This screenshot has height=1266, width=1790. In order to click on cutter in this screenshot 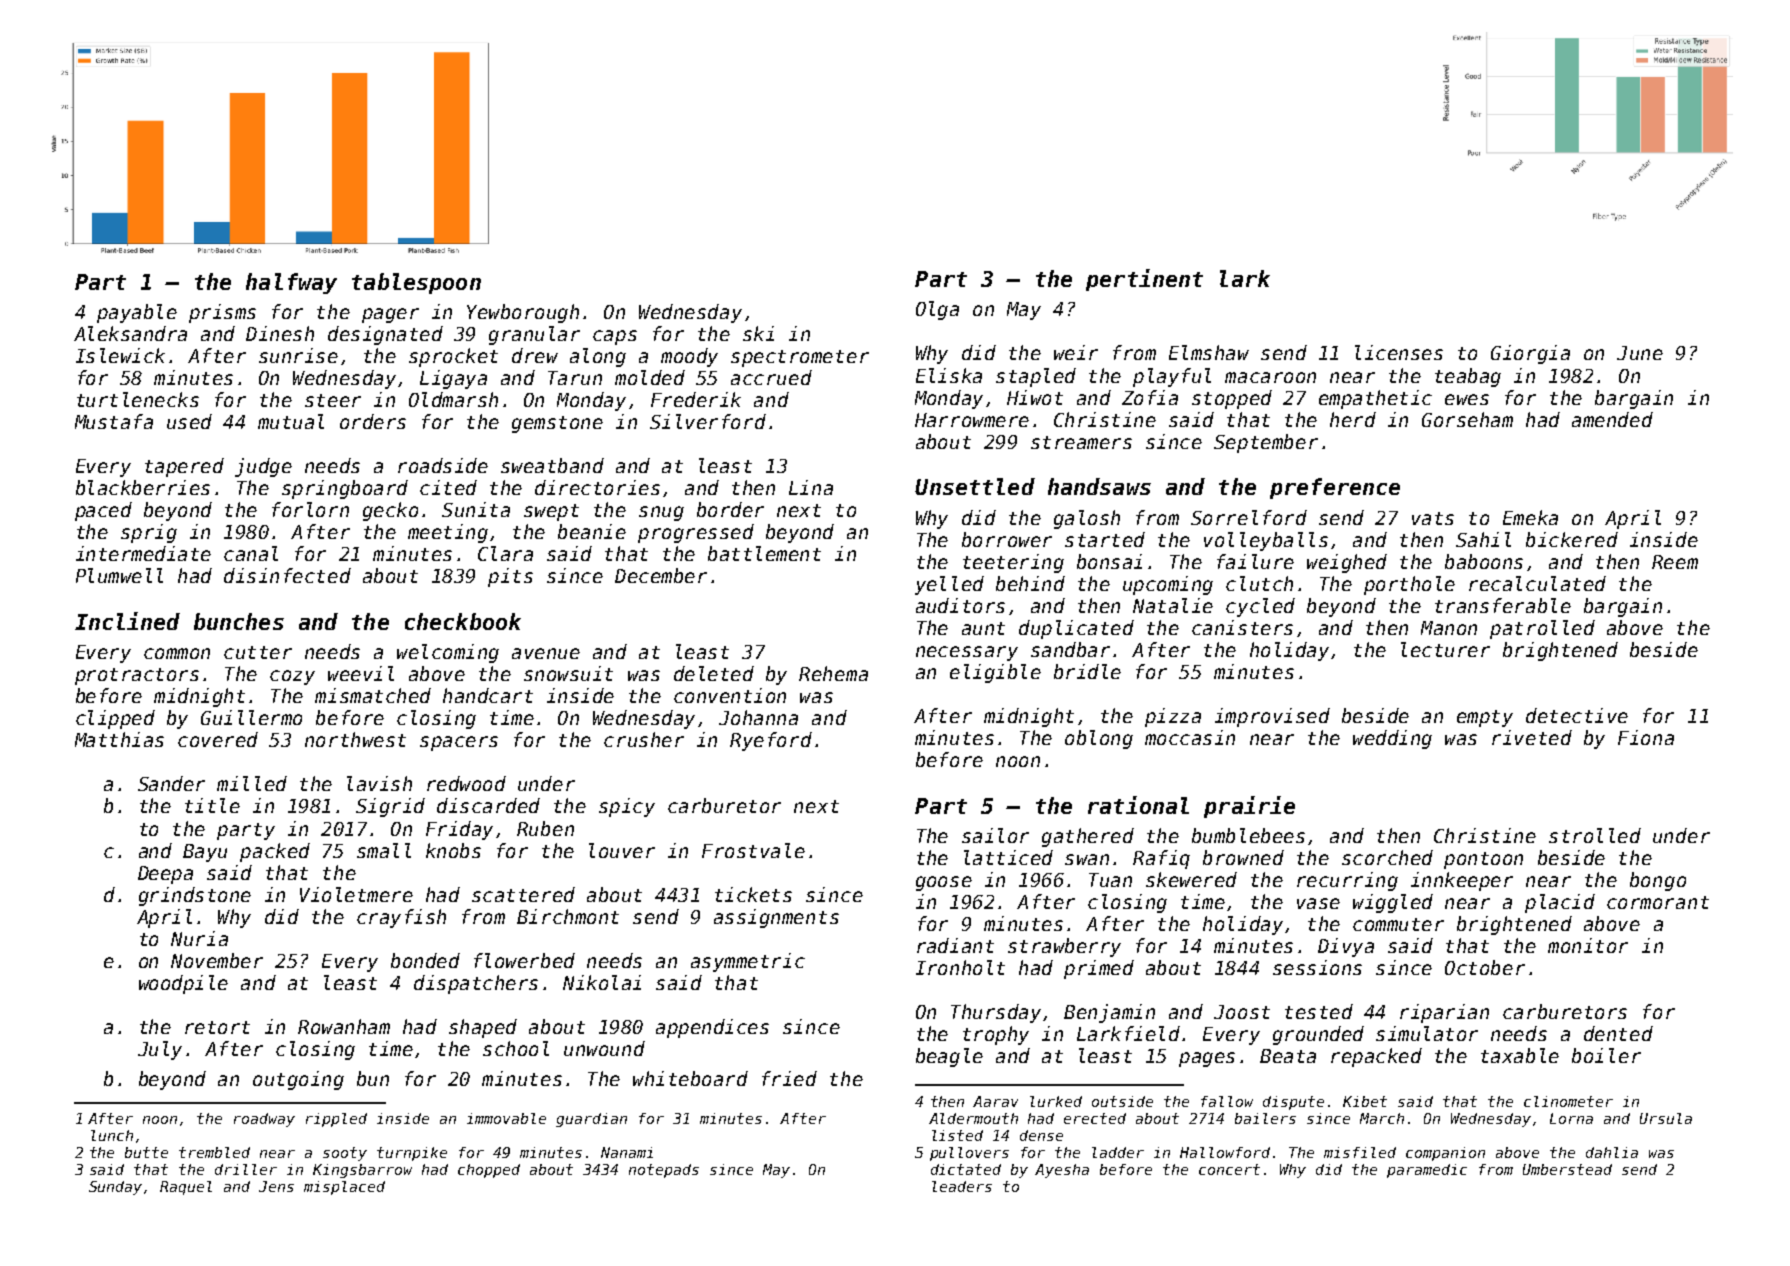, I will do `click(258, 652)`.
